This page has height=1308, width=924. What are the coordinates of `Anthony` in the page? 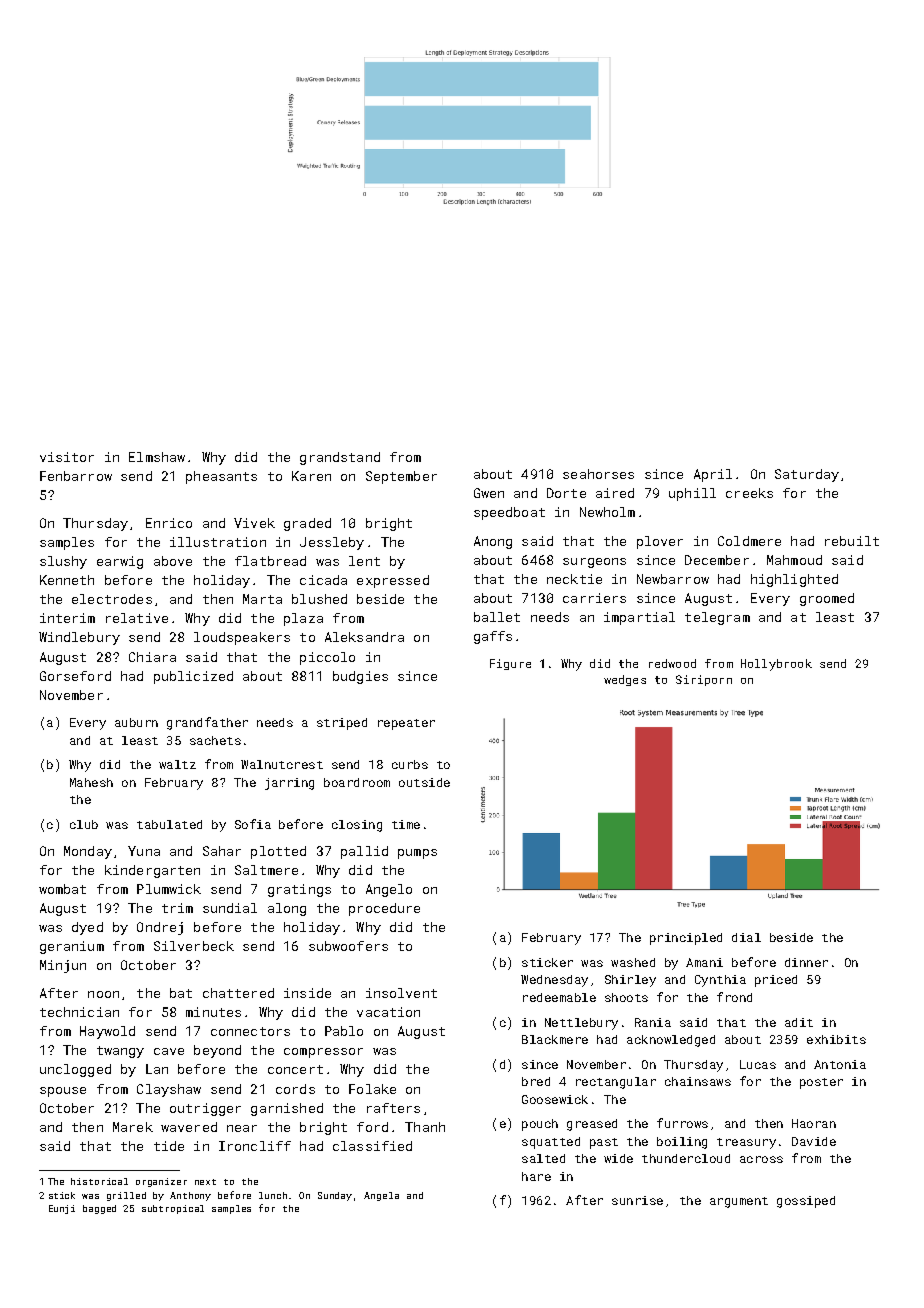 It's located at (190, 1196).
